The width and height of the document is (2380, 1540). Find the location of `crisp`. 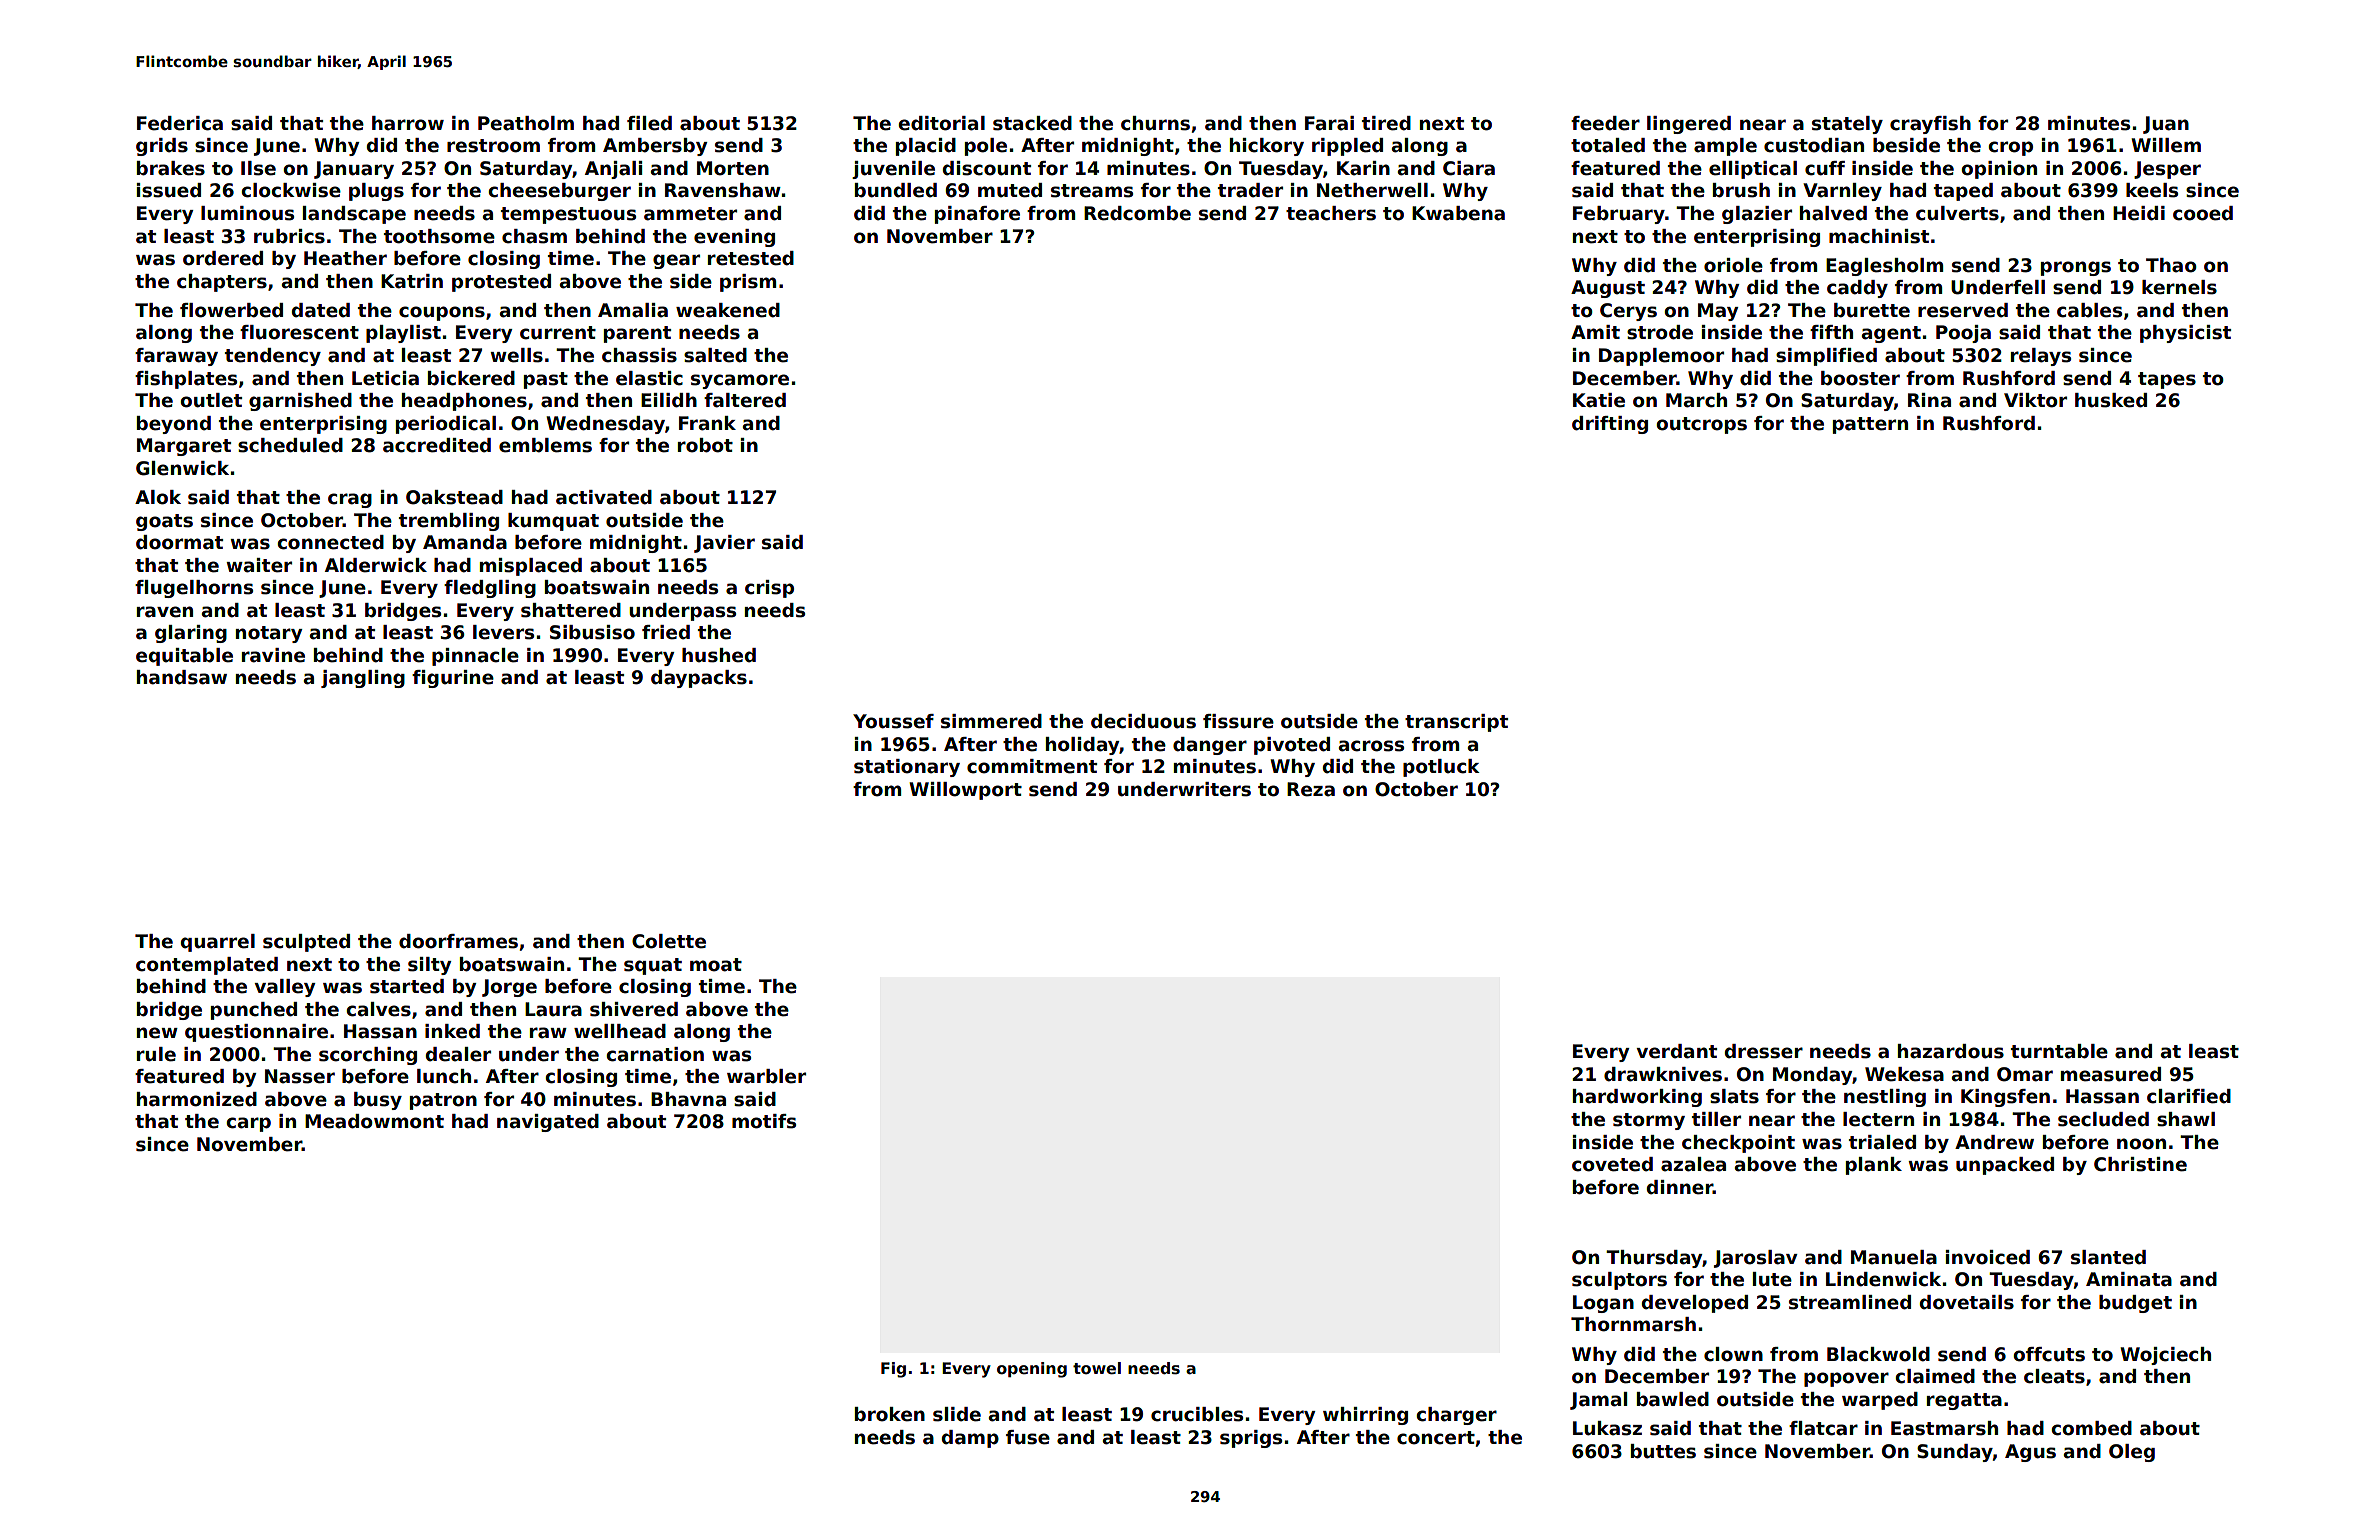

crisp is located at coordinates (769, 589).
